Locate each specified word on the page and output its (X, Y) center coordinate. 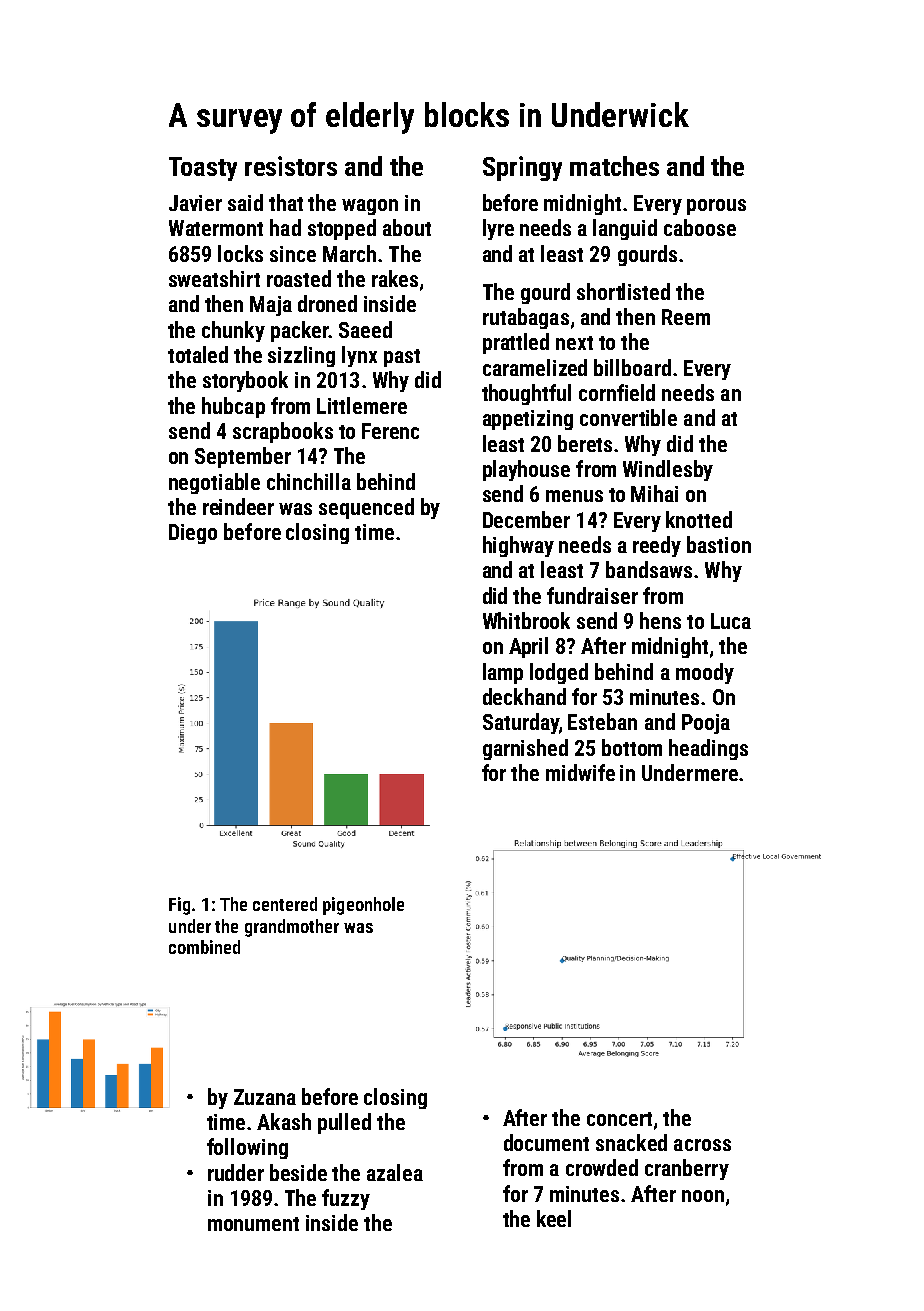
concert (619, 1119)
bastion (719, 544)
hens (660, 620)
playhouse (526, 470)
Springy (522, 168)
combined (204, 947)
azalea (395, 1172)
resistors (291, 166)
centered (285, 904)
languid (625, 229)
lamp (503, 673)
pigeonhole (363, 906)
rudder (236, 1172)
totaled (198, 354)
